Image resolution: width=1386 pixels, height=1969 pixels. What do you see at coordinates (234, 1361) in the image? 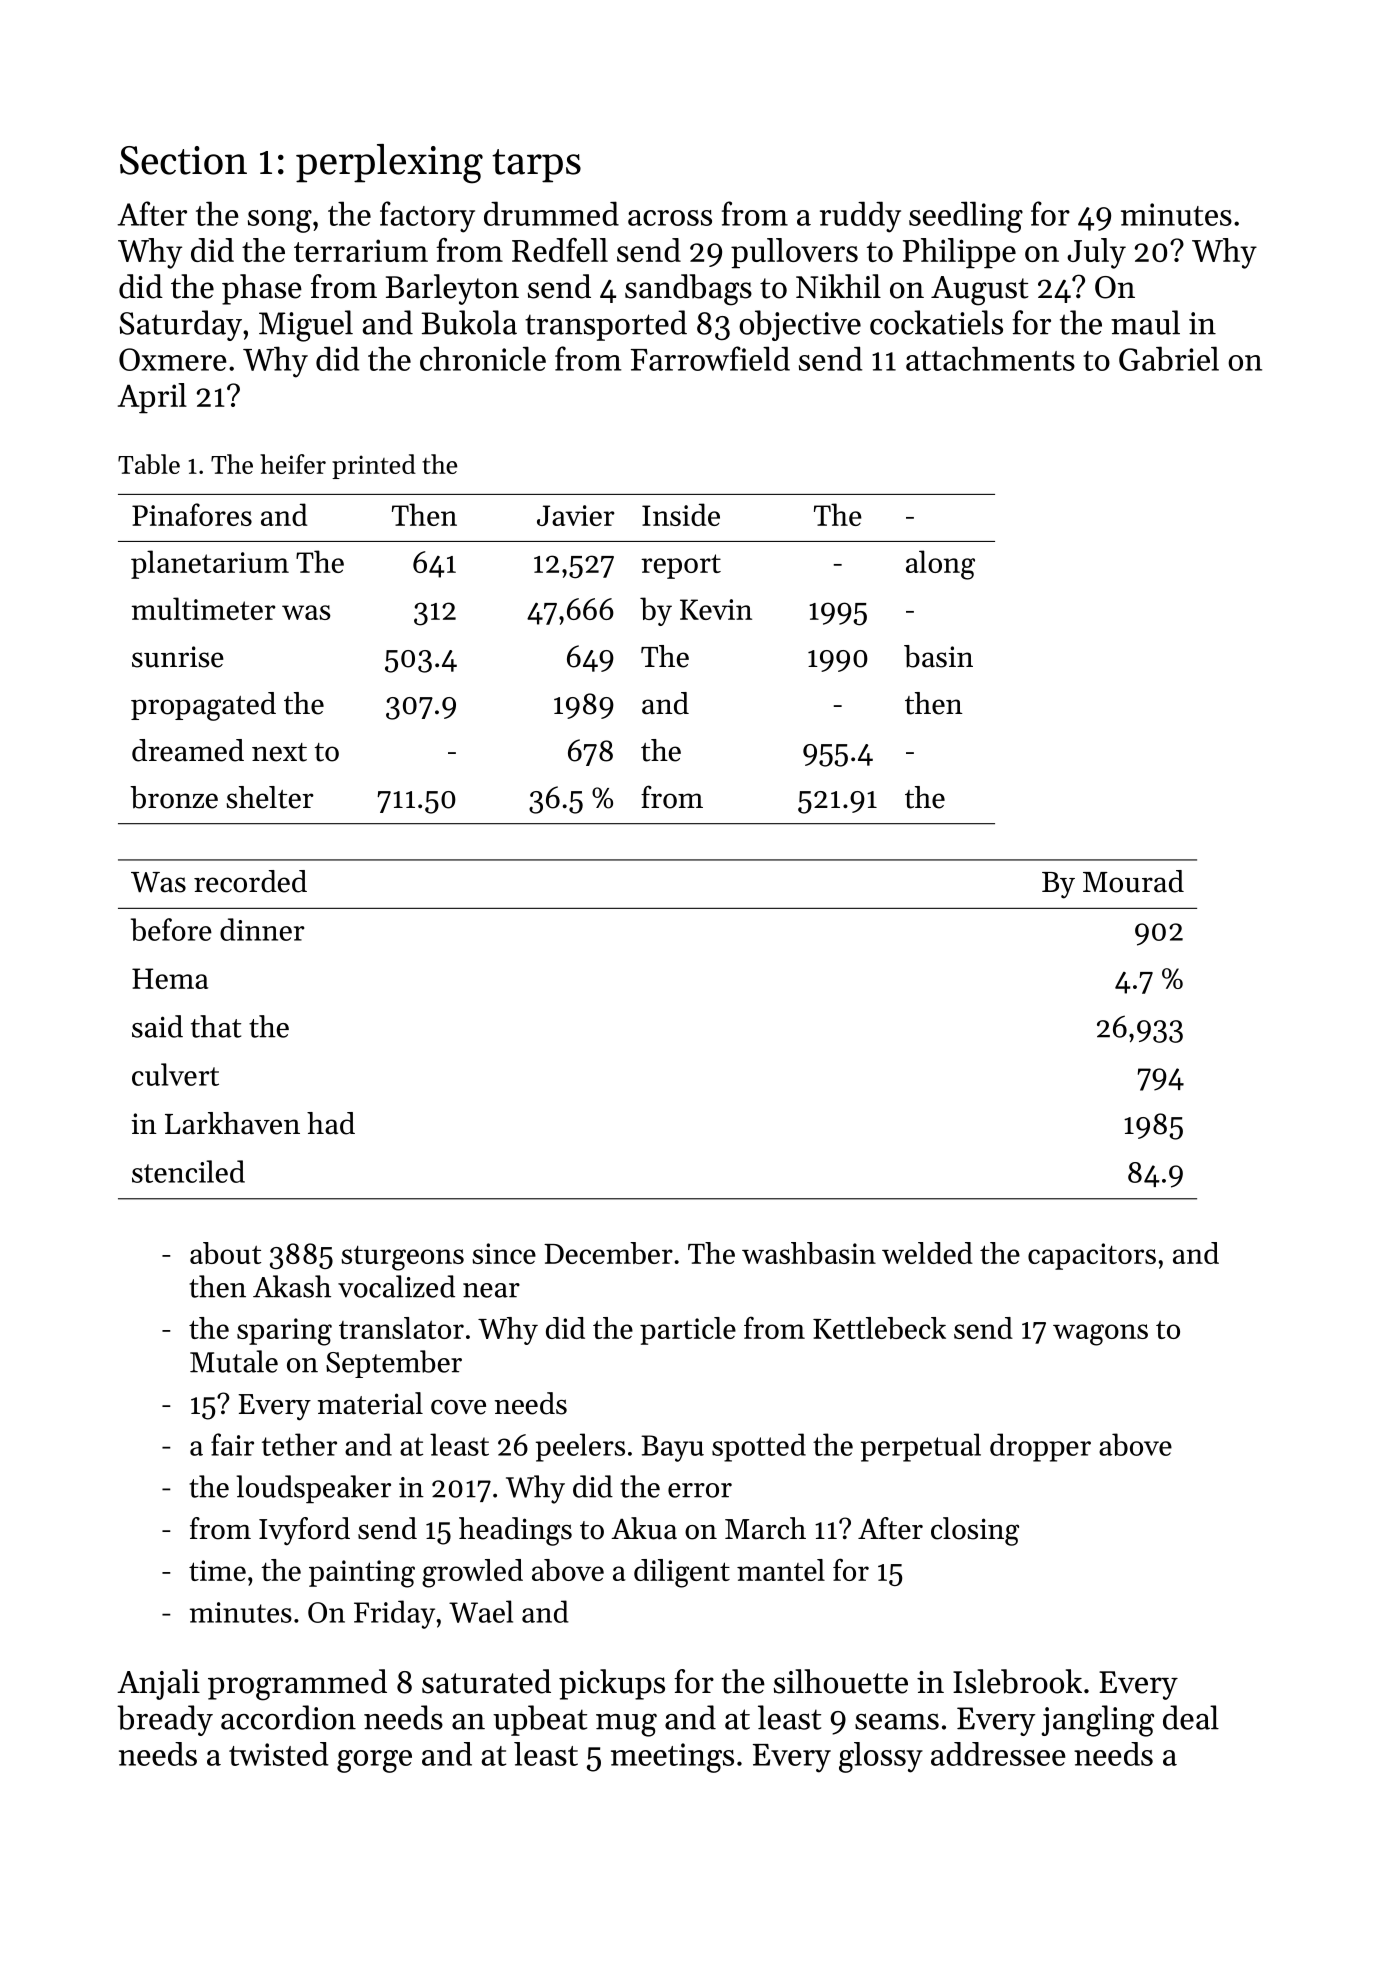
I see `Mutale` at bounding box center [234, 1361].
